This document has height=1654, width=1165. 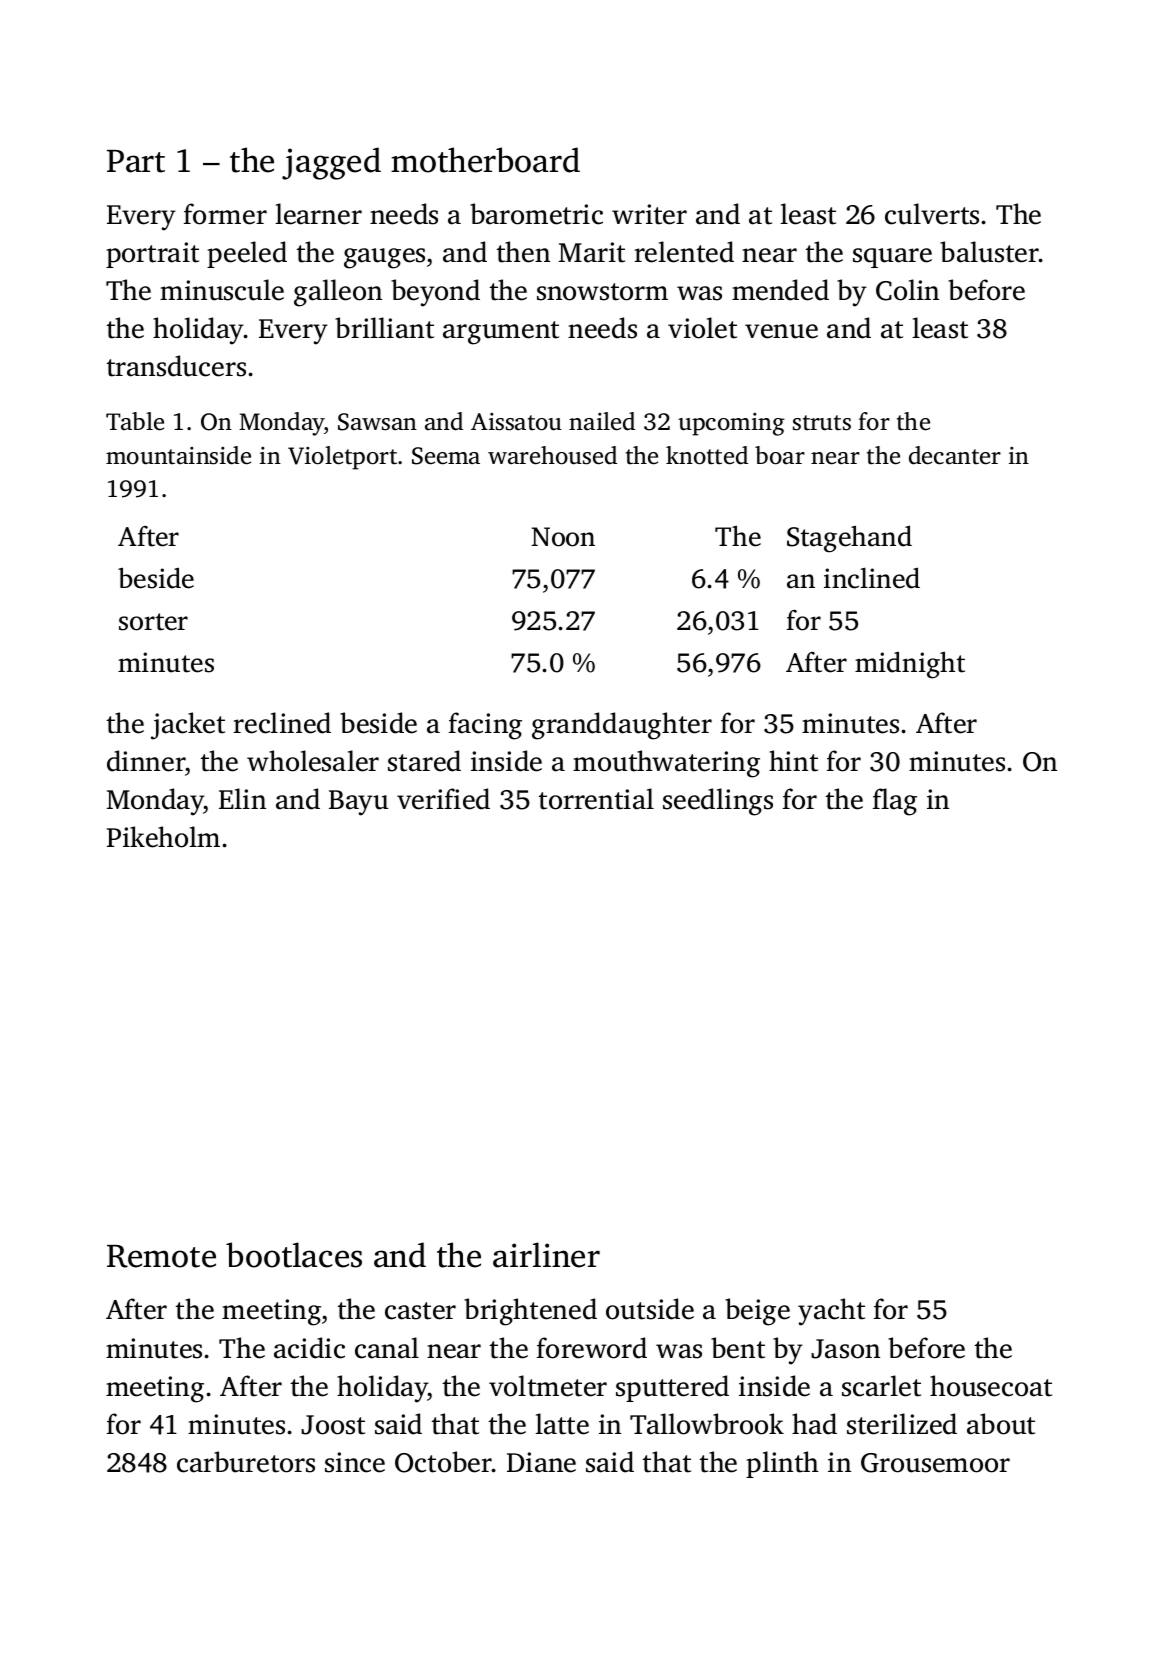 I want to click on plinth, so click(x=782, y=1464).
